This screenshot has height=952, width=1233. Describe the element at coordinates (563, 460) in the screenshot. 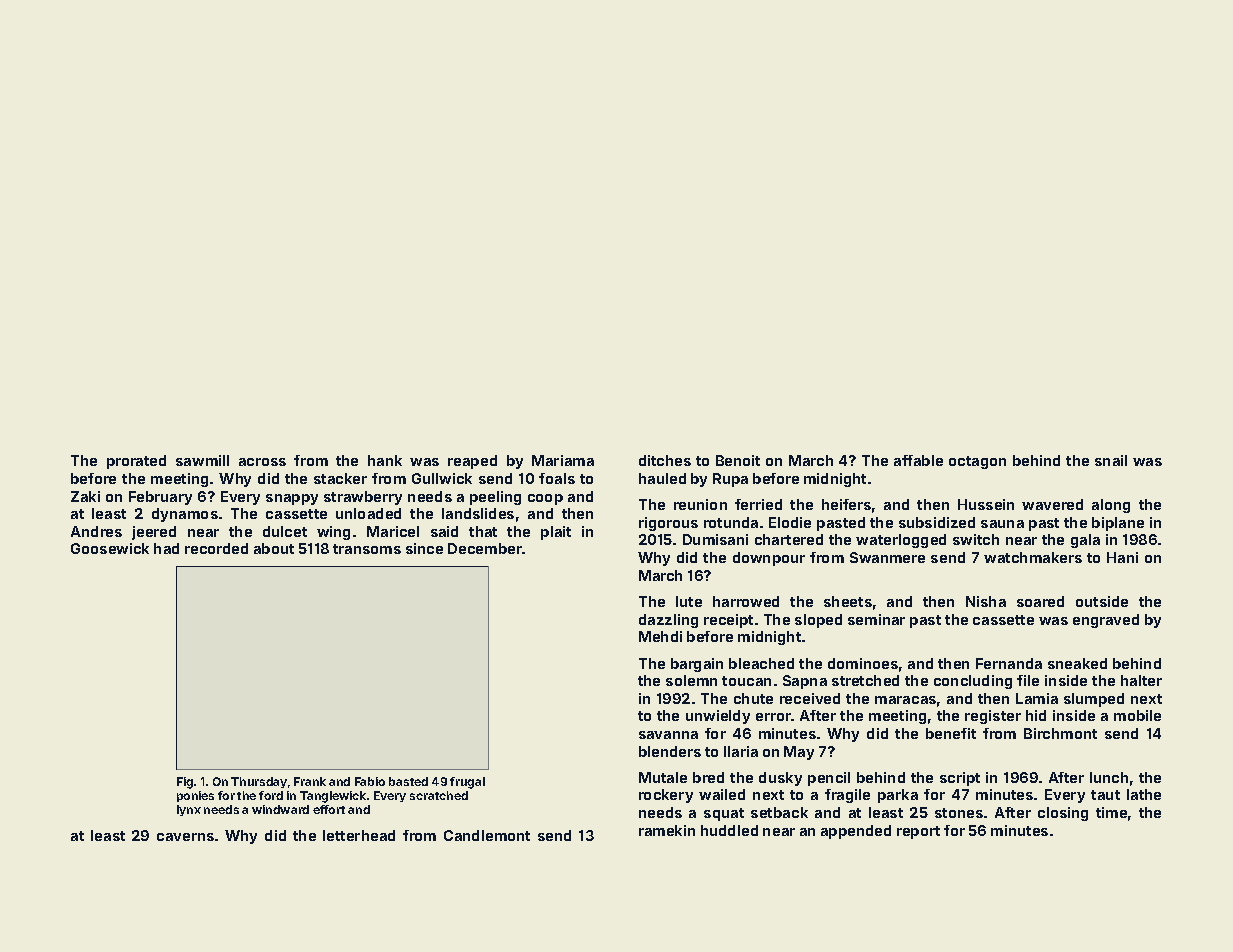

I see `Mariama` at that location.
